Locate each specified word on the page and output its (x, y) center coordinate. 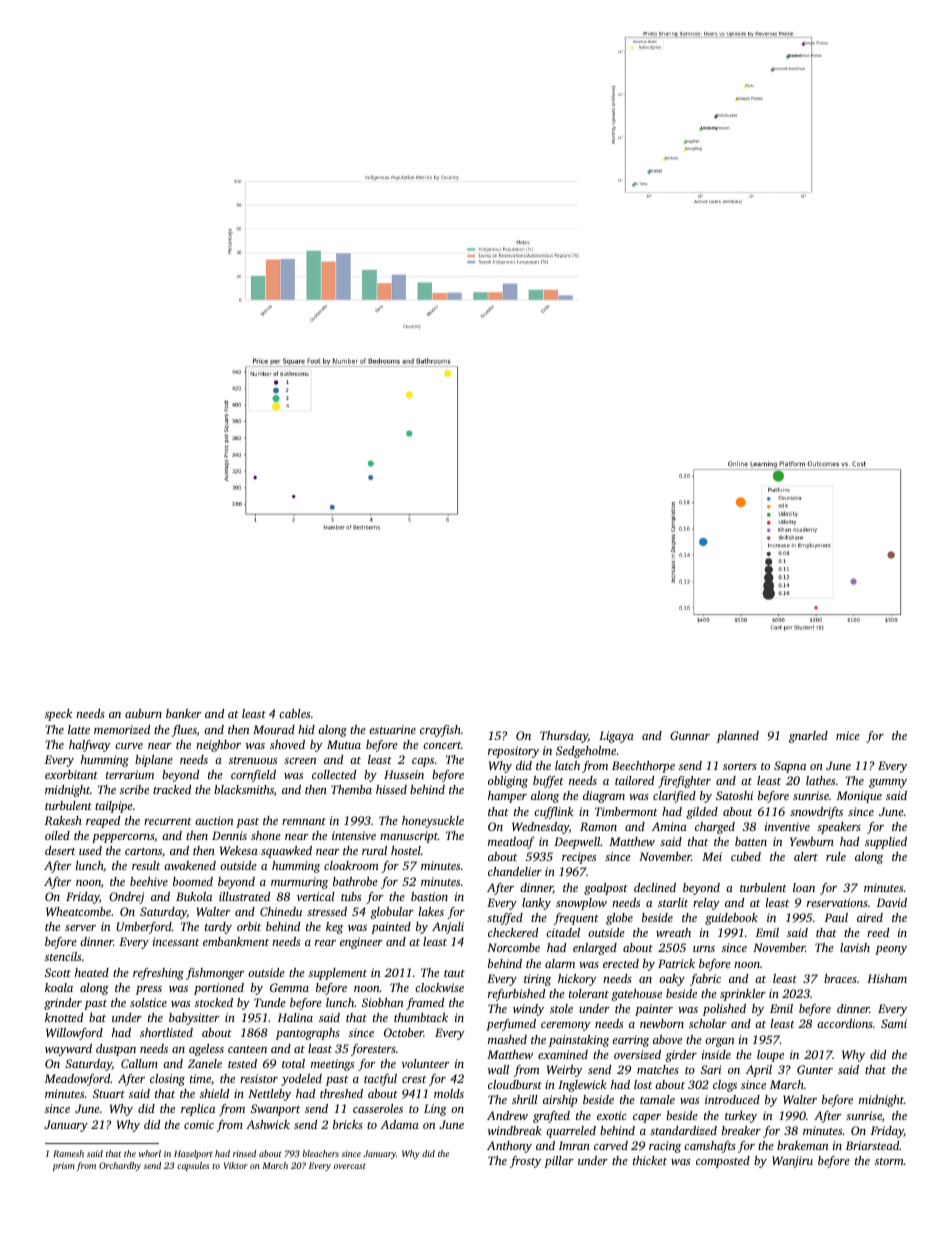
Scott (58, 972)
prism (64, 1166)
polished (724, 1010)
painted (391, 928)
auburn (143, 713)
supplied (886, 843)
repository (513, 752)
